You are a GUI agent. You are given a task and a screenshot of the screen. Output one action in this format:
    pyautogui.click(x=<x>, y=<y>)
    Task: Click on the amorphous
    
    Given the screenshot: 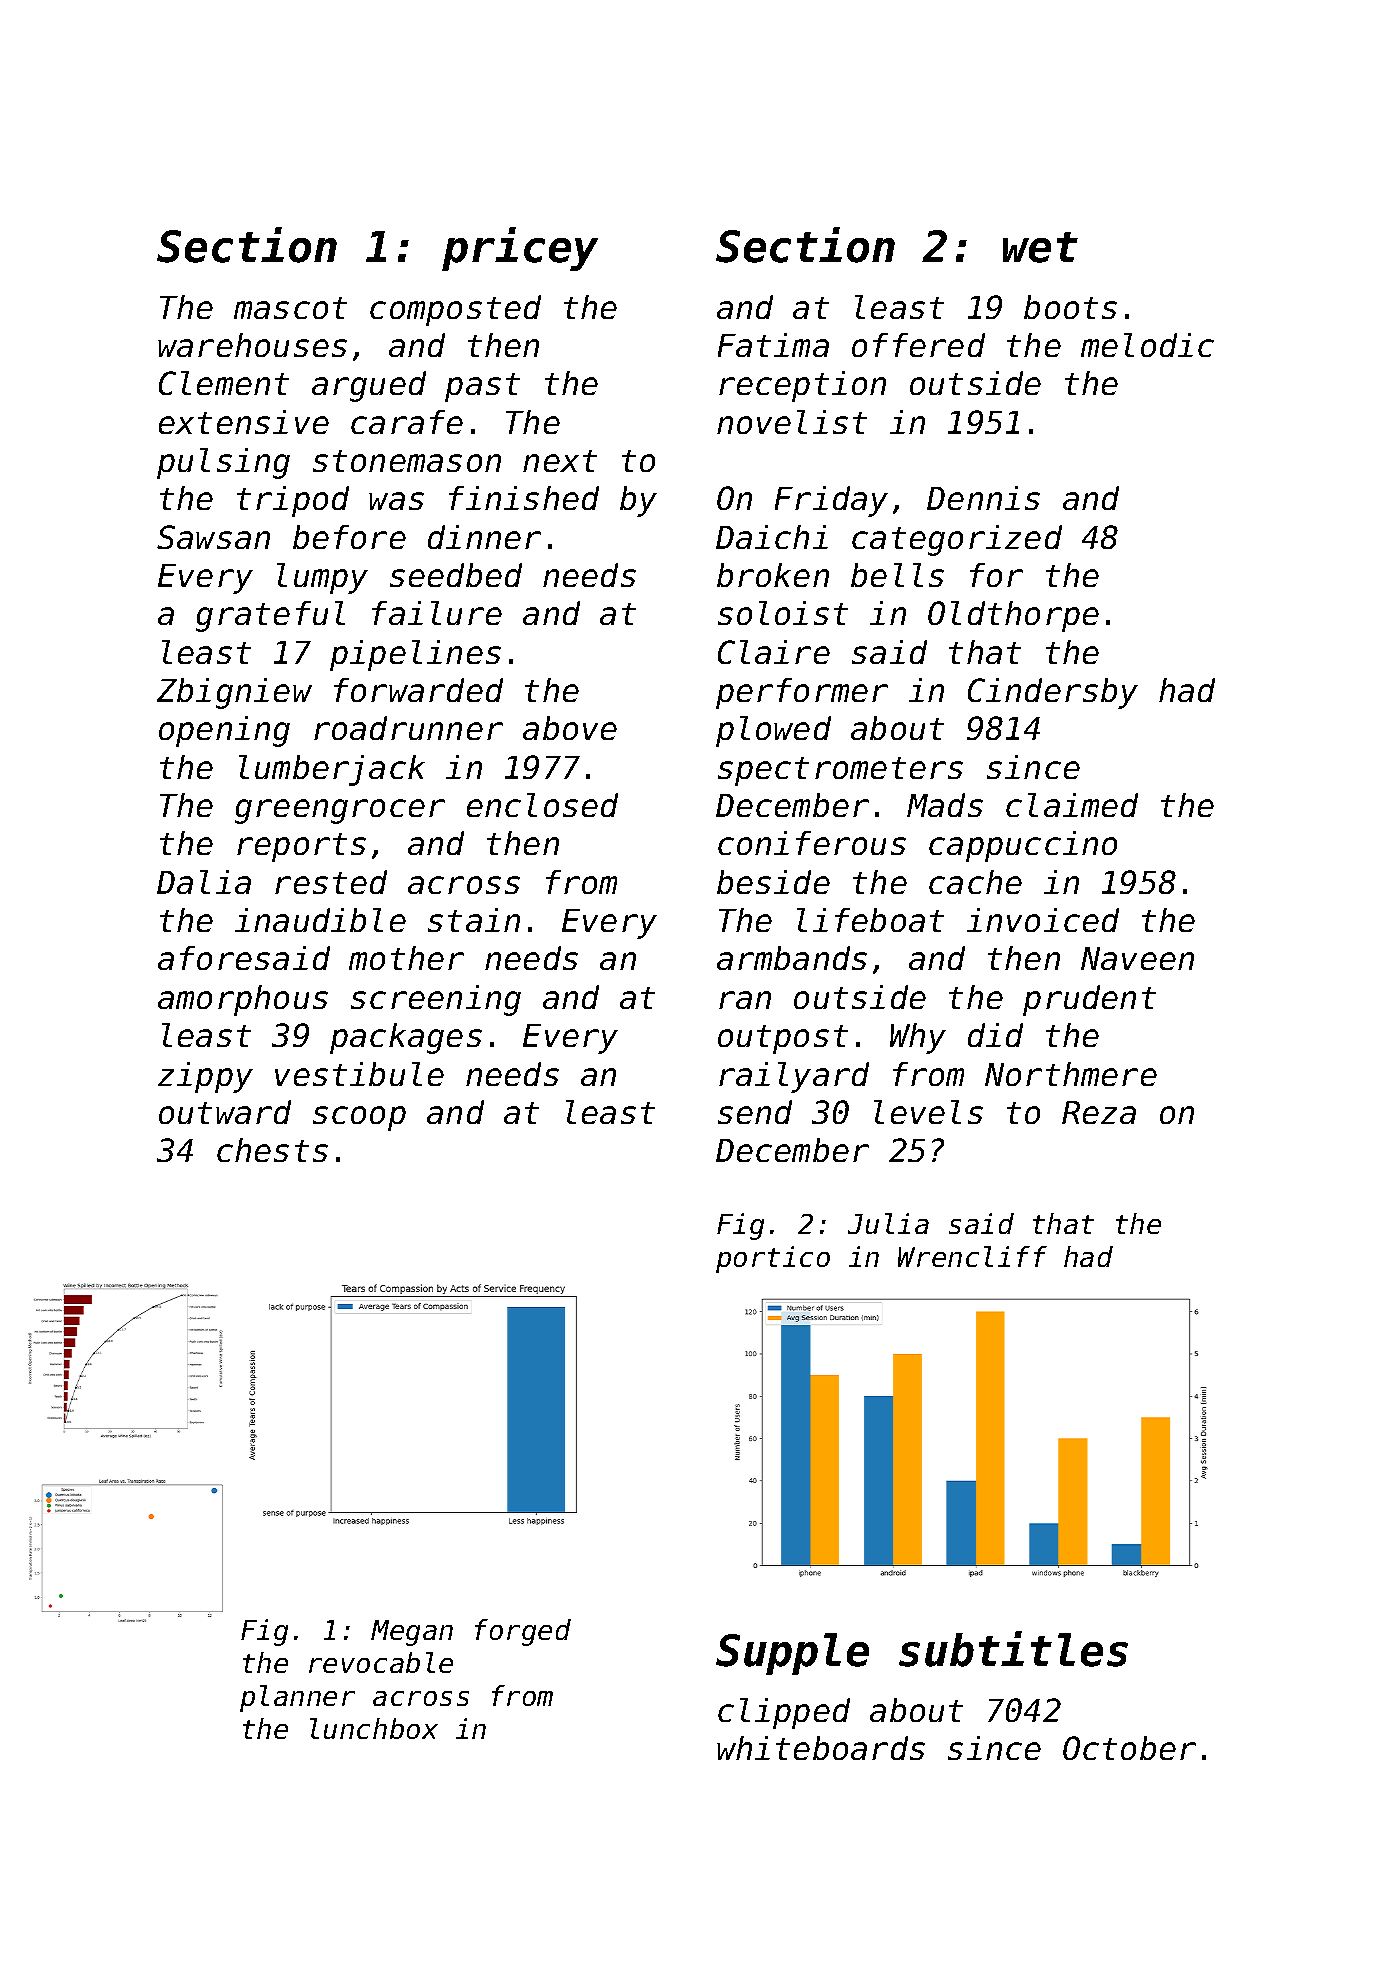 What is the action you would take?
    pyautogui.click(x=243, y=1000)
